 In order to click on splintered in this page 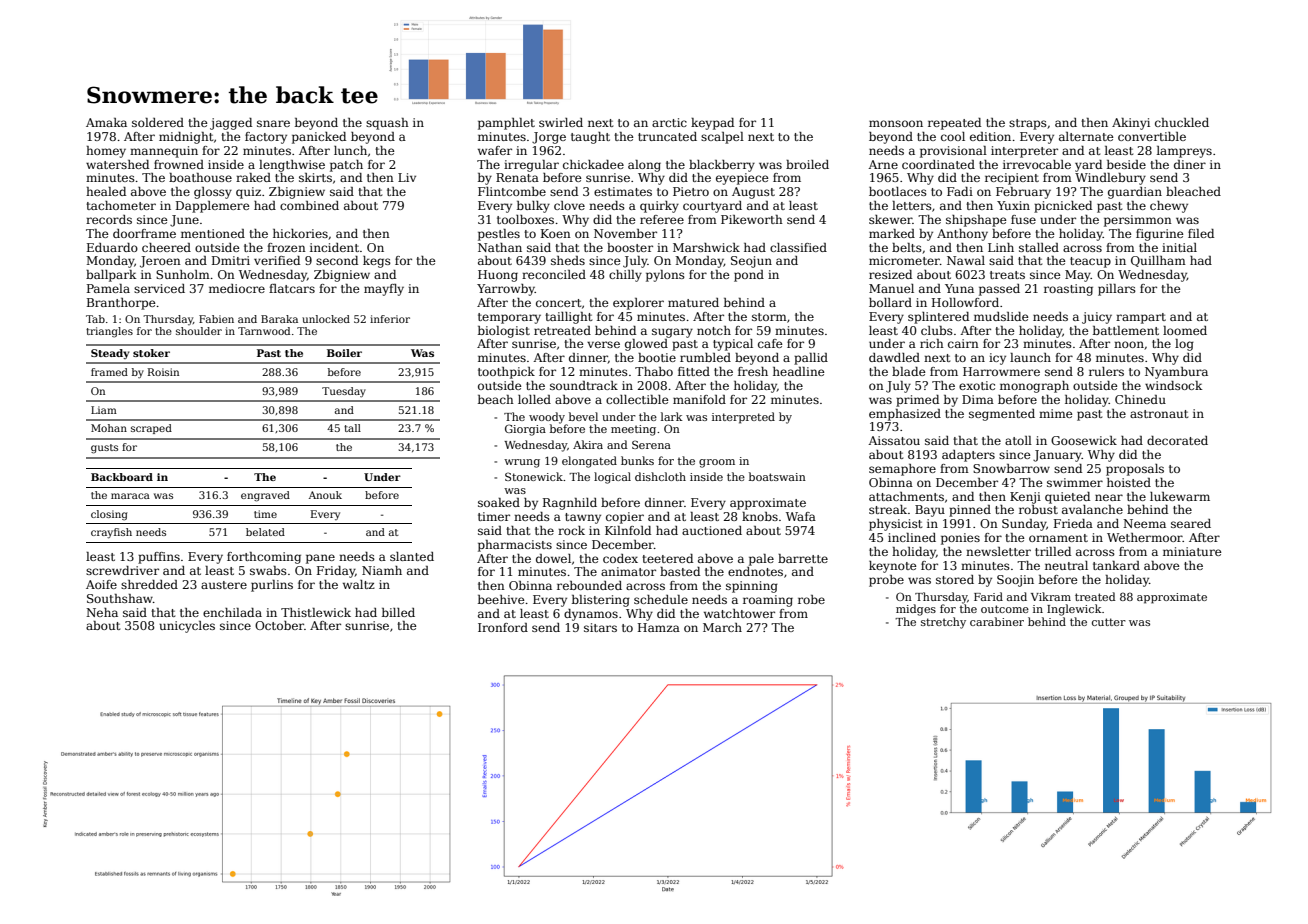, I will do `click(938, 318)`.
